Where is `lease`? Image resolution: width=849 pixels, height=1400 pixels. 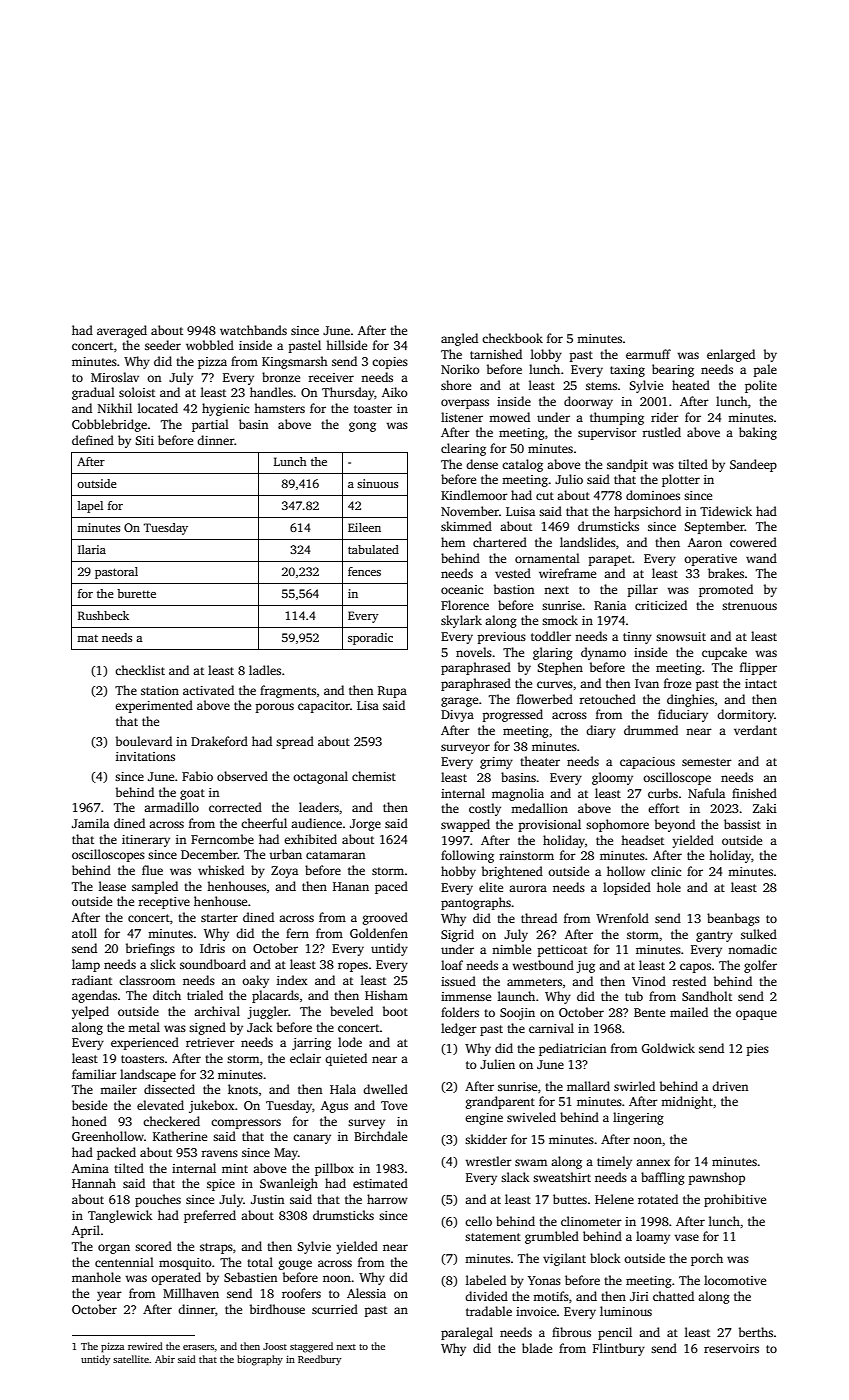 lease is located at coordinates (112, 886).
